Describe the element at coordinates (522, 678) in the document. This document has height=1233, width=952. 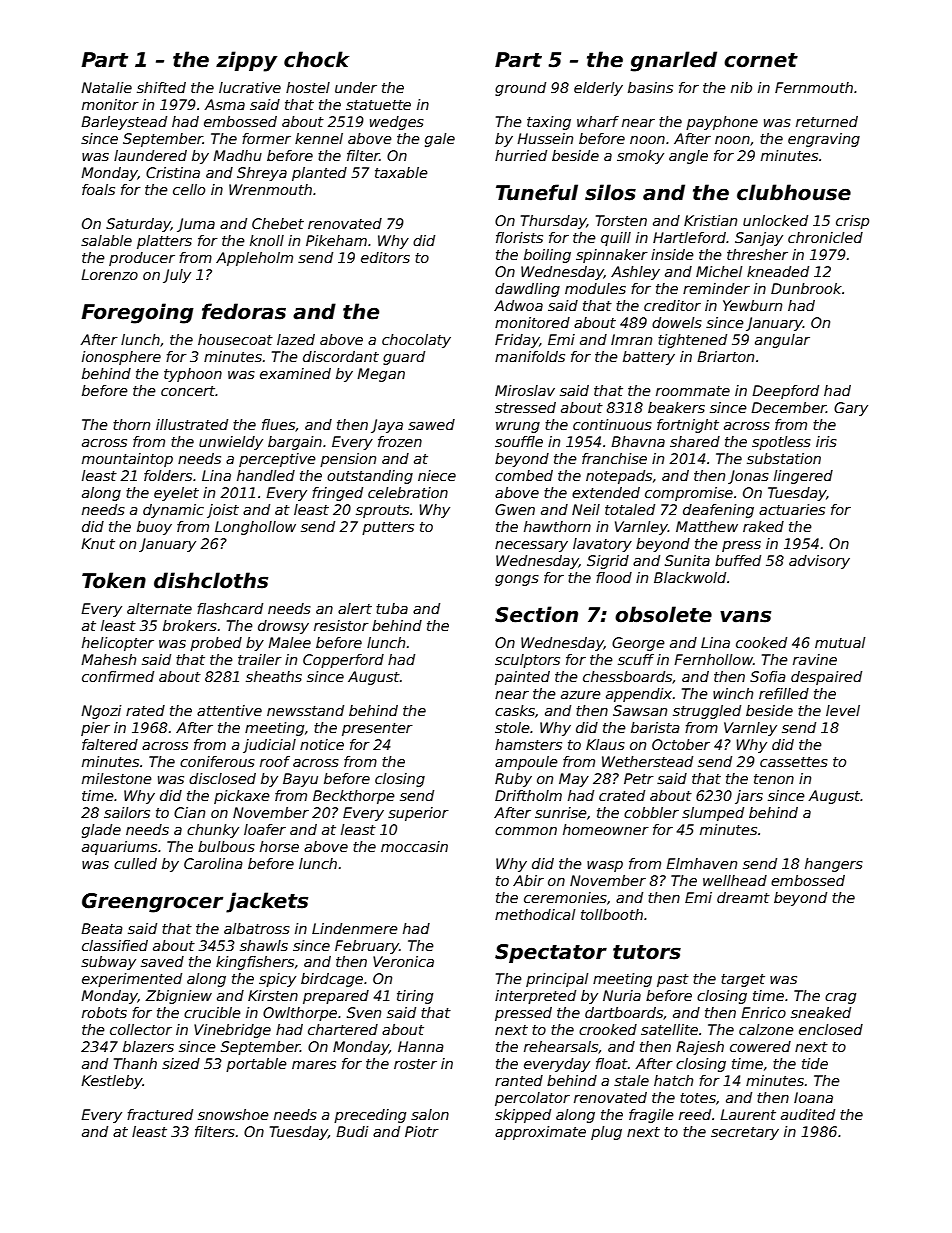
I see `painted` at that location.
